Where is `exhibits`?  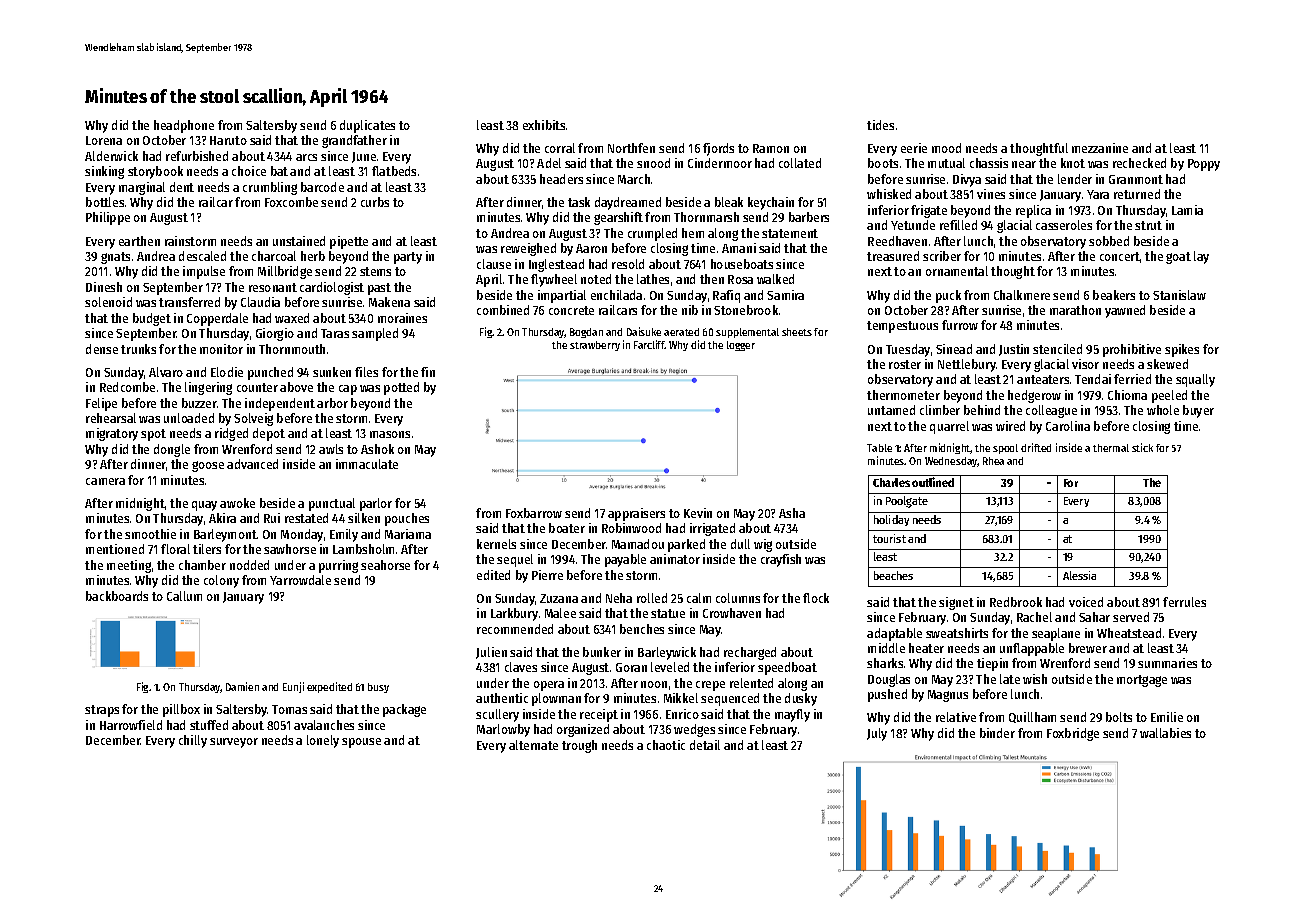
exhibits is located at coordinates (544, 125).
